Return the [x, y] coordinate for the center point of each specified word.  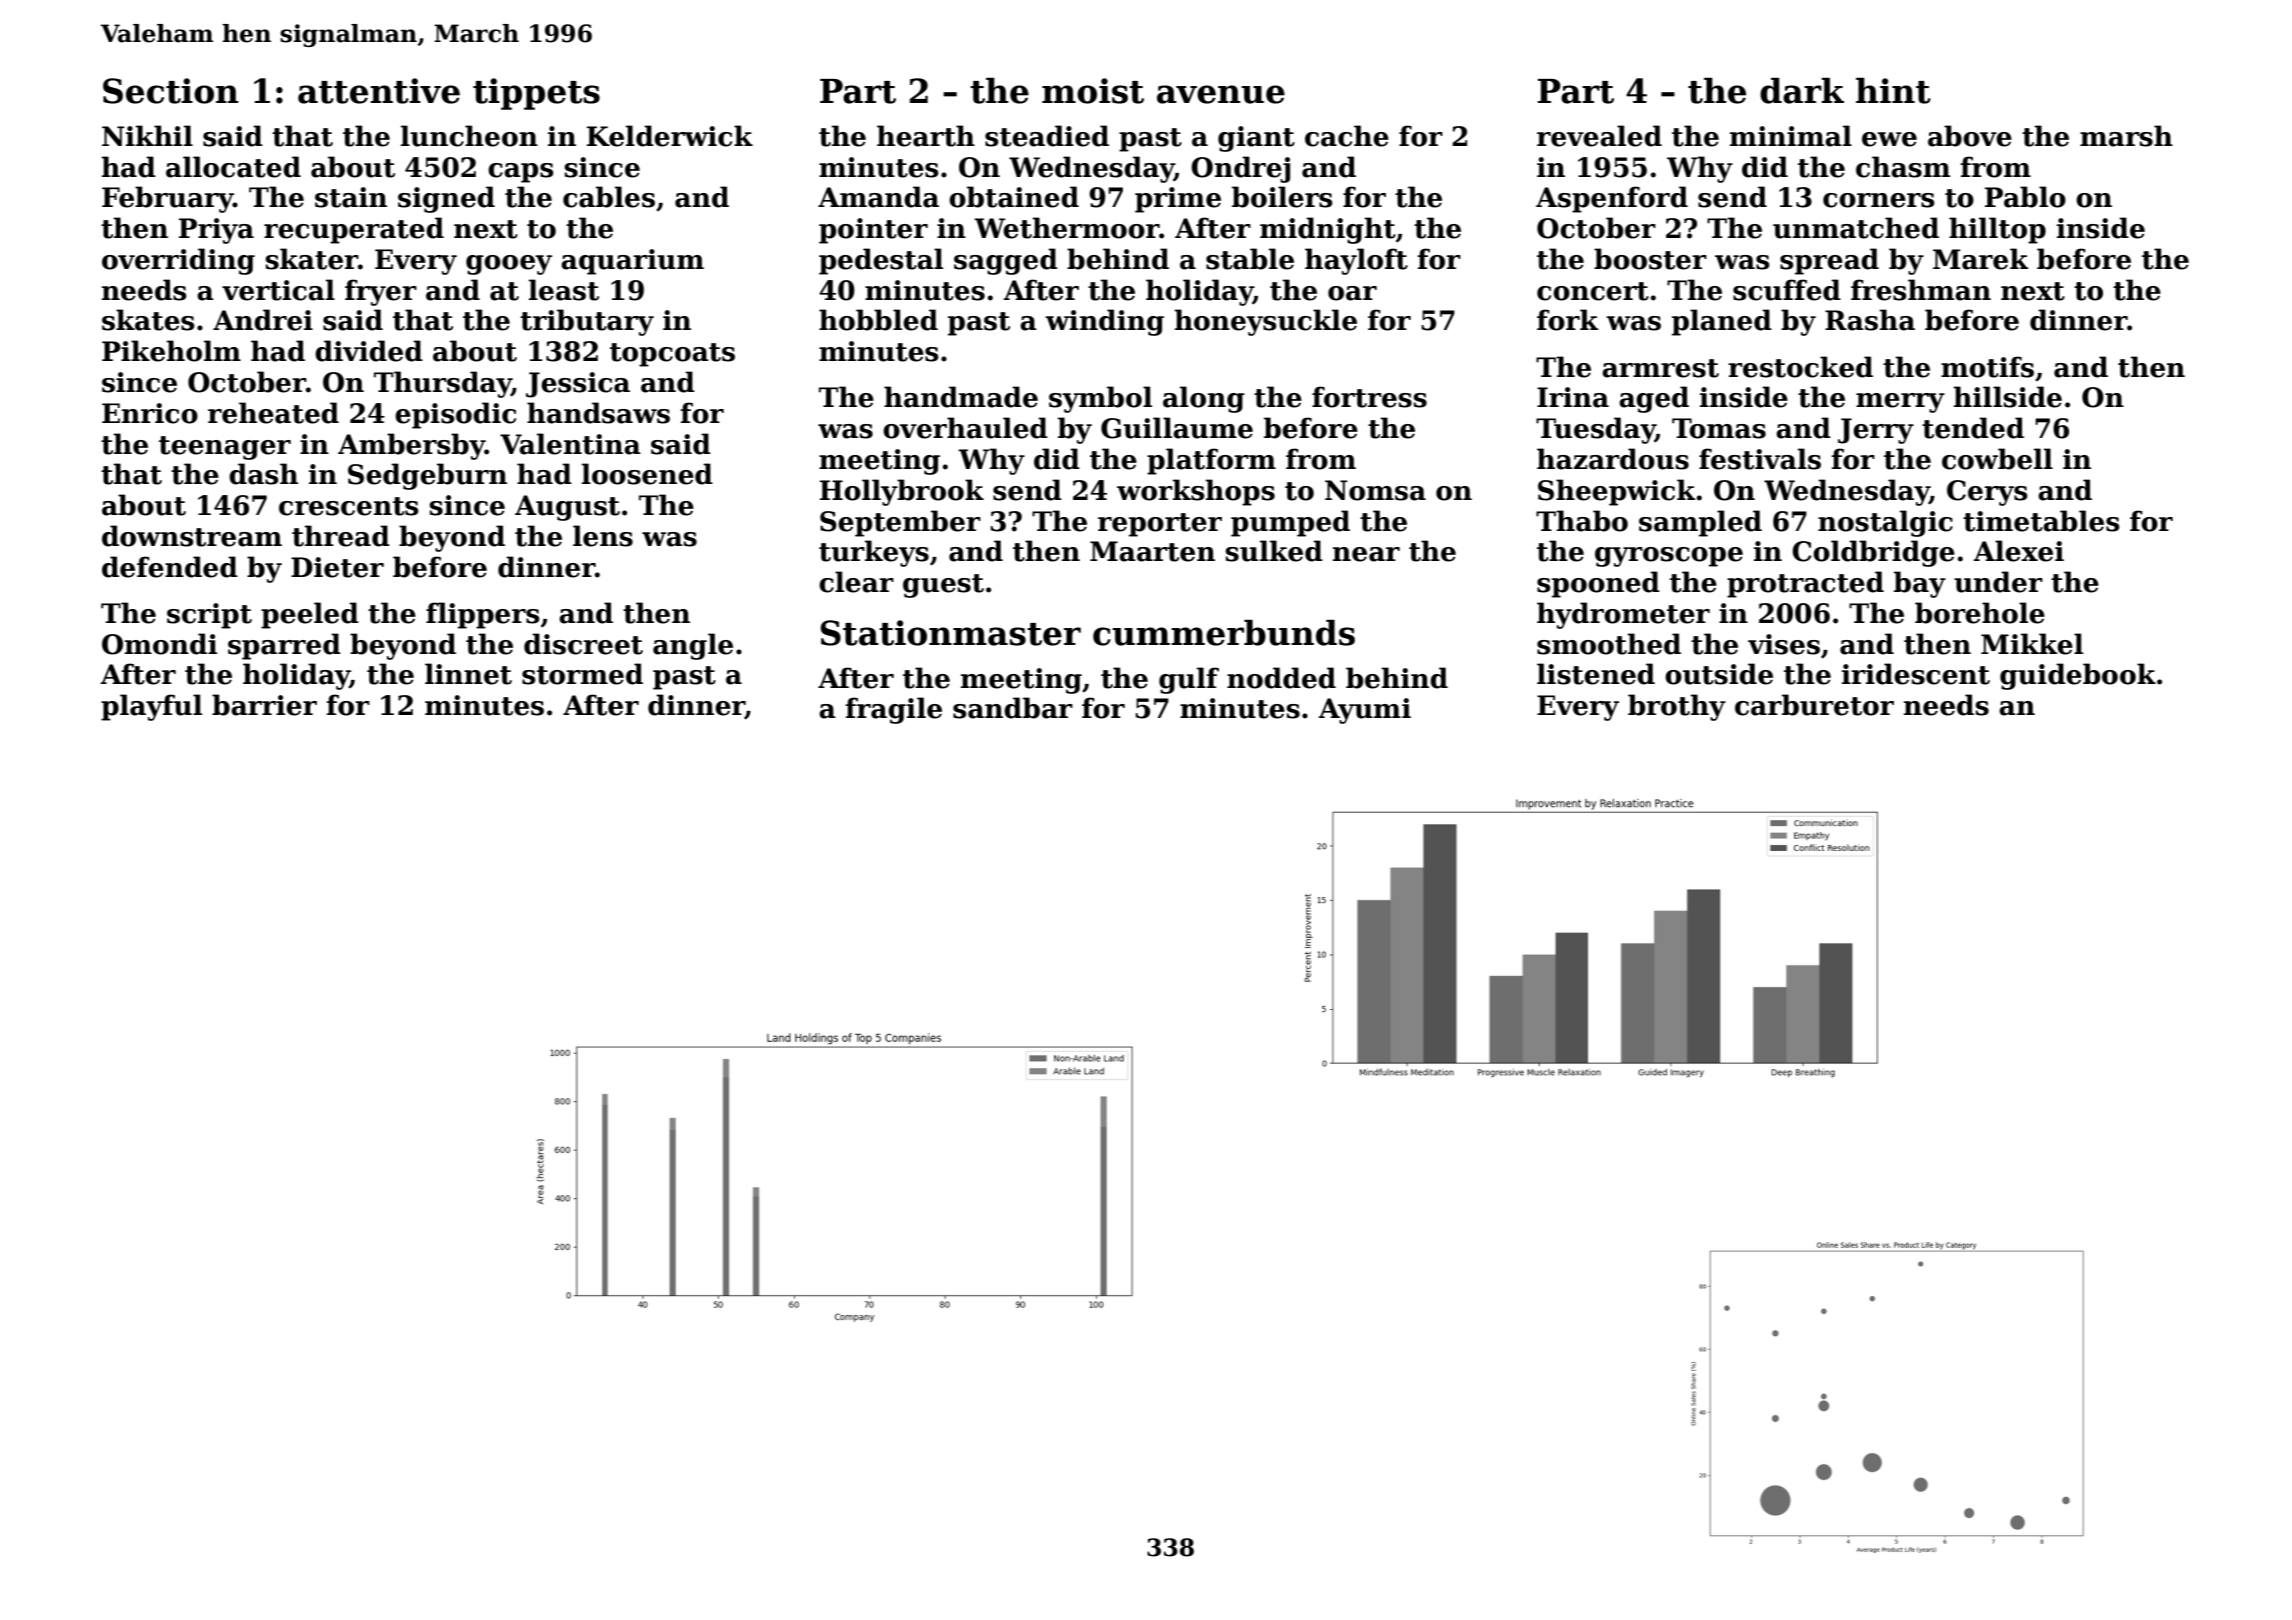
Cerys [1987, 493]
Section [171, 91]
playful [151, 707]
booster [1650, 259]
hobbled [878, 320]
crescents [348, 506]
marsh [2126, 136]
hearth [926, 136]
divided [369, 351]
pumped [1290, 523]
